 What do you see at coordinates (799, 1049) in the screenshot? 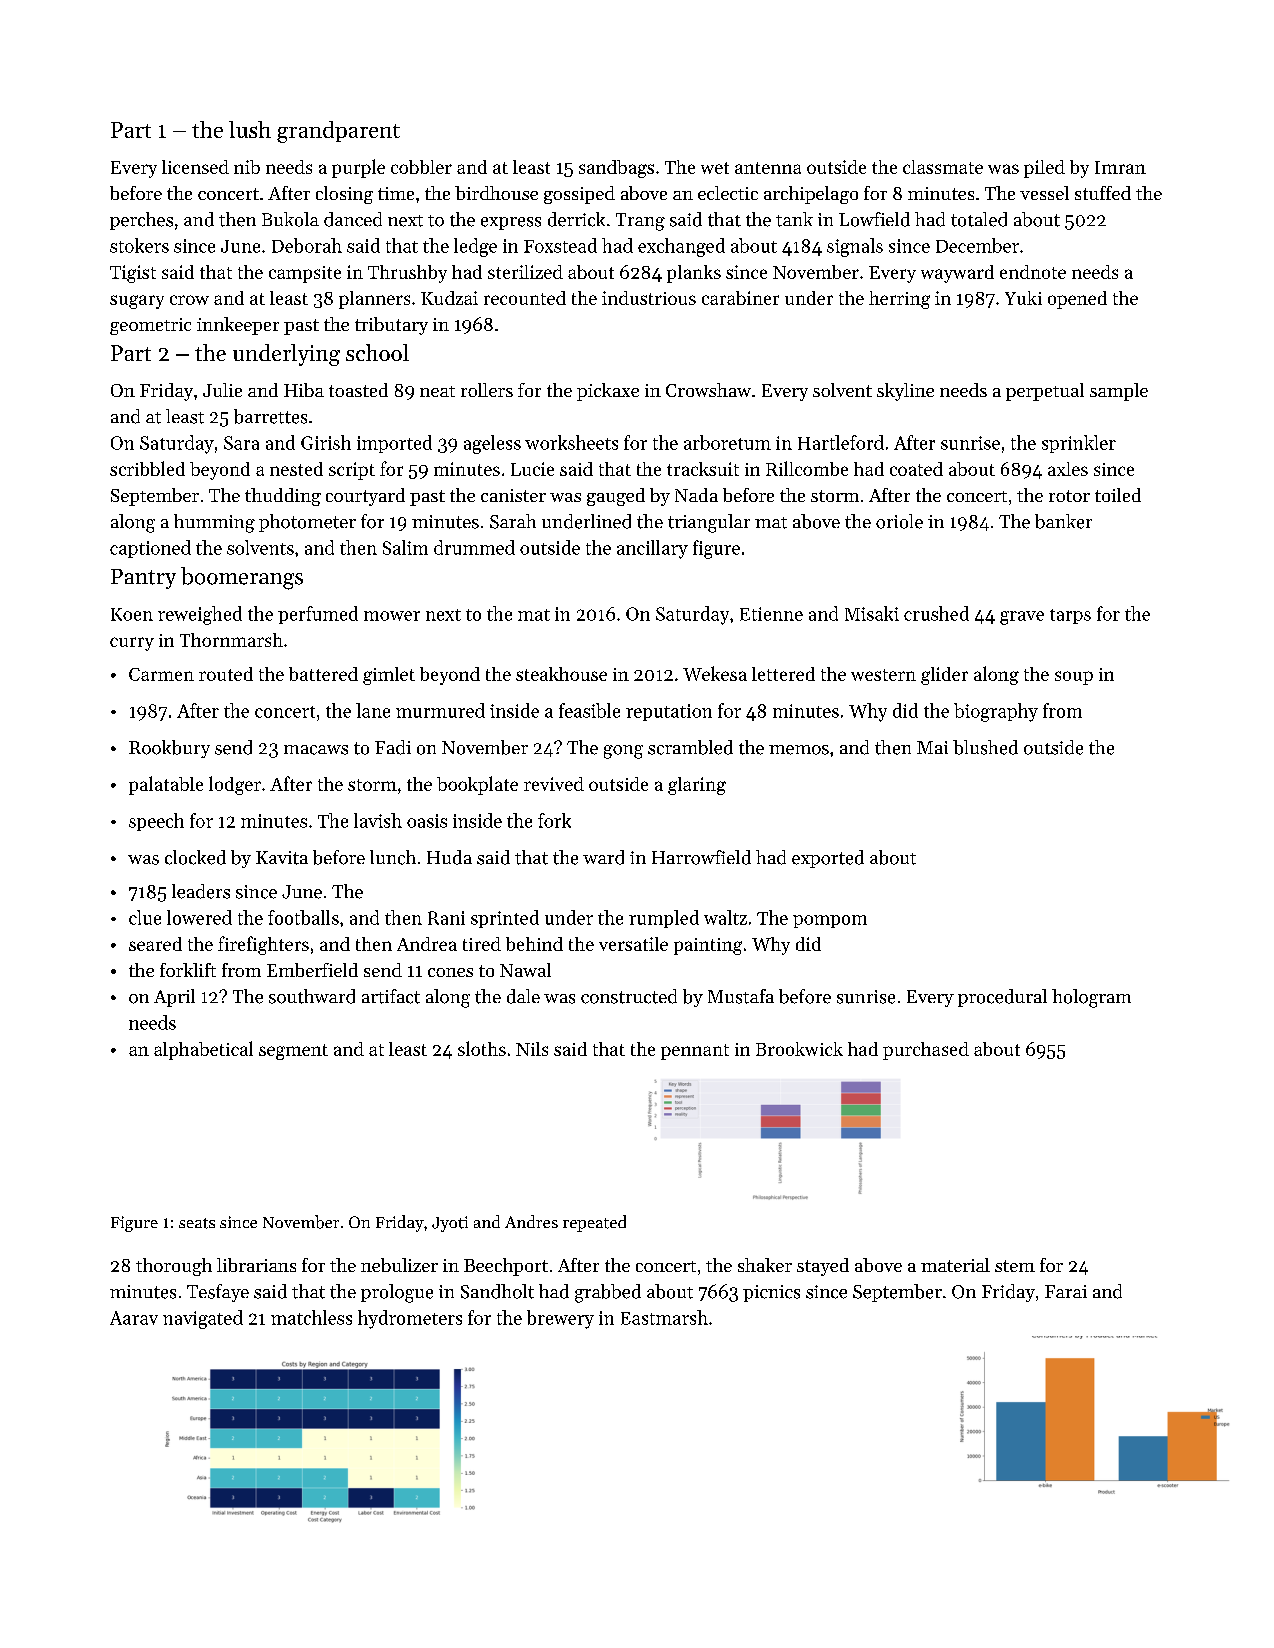
I see `Brookwick` at bounding box center [799, 1049].
